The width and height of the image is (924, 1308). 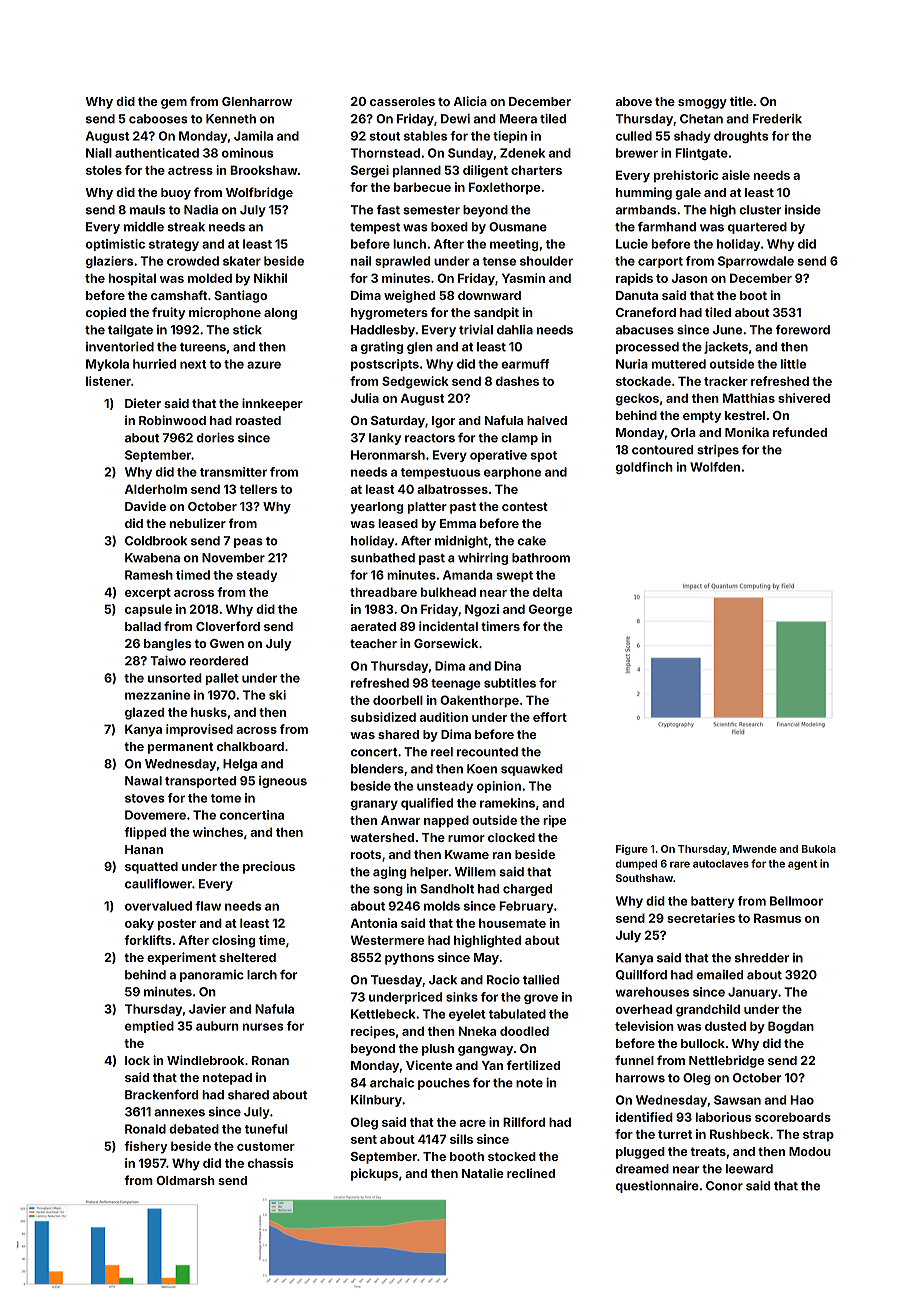 What do you see at coordinates (383, 592) in the image?
I see `threadbare` at bounding box center [383, 592].
